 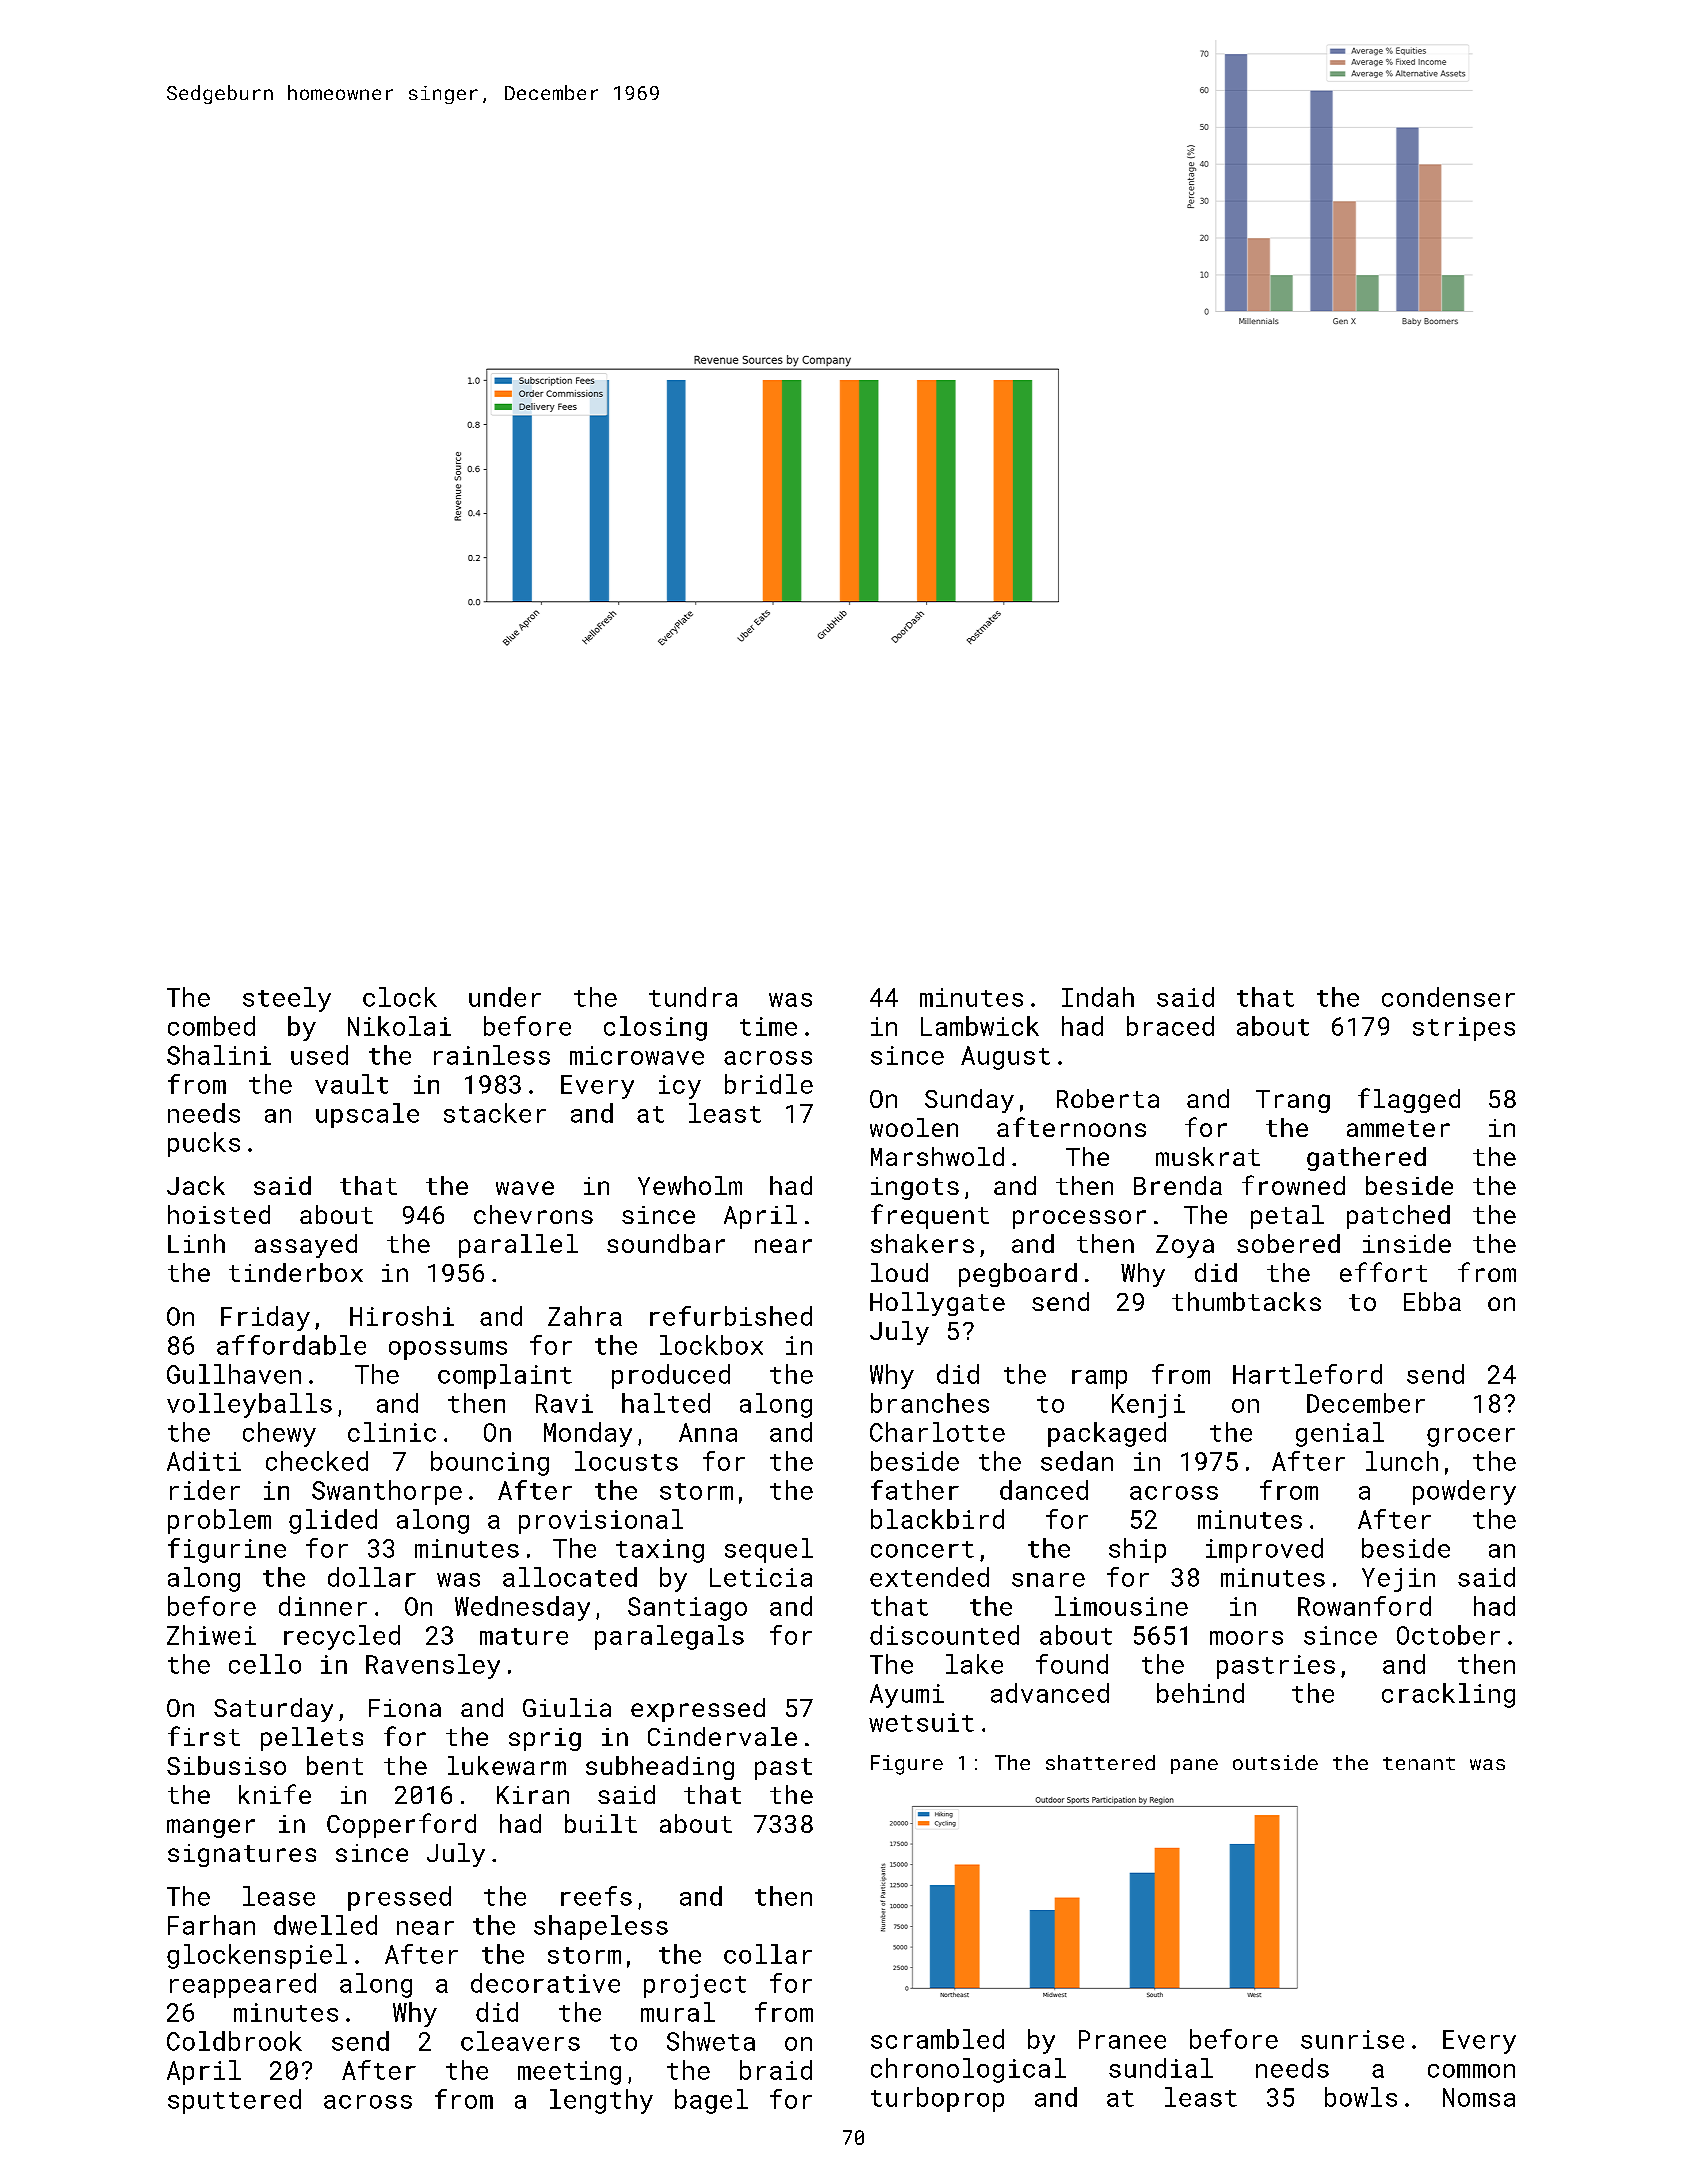 What do you see at coordinates (693, 997) in the image?
I see `tundra` at bounding box center [693, 997].
